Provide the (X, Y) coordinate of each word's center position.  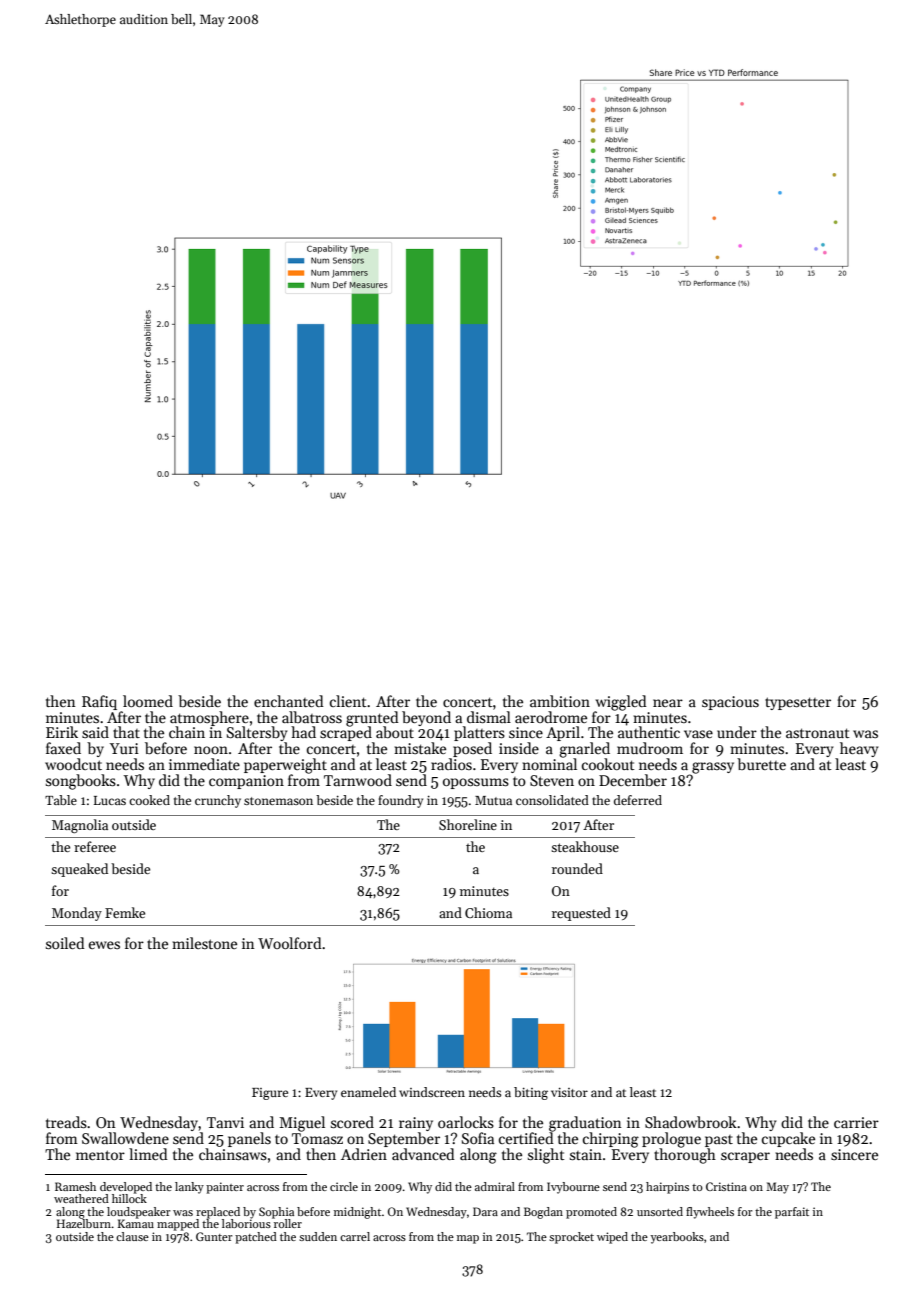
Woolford (290, 943)
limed (148, 1154)
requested (581, 914)
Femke (125, 912)
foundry (400, 801)
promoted (591, 1213)
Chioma (488, 912)
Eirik (62, 732)
